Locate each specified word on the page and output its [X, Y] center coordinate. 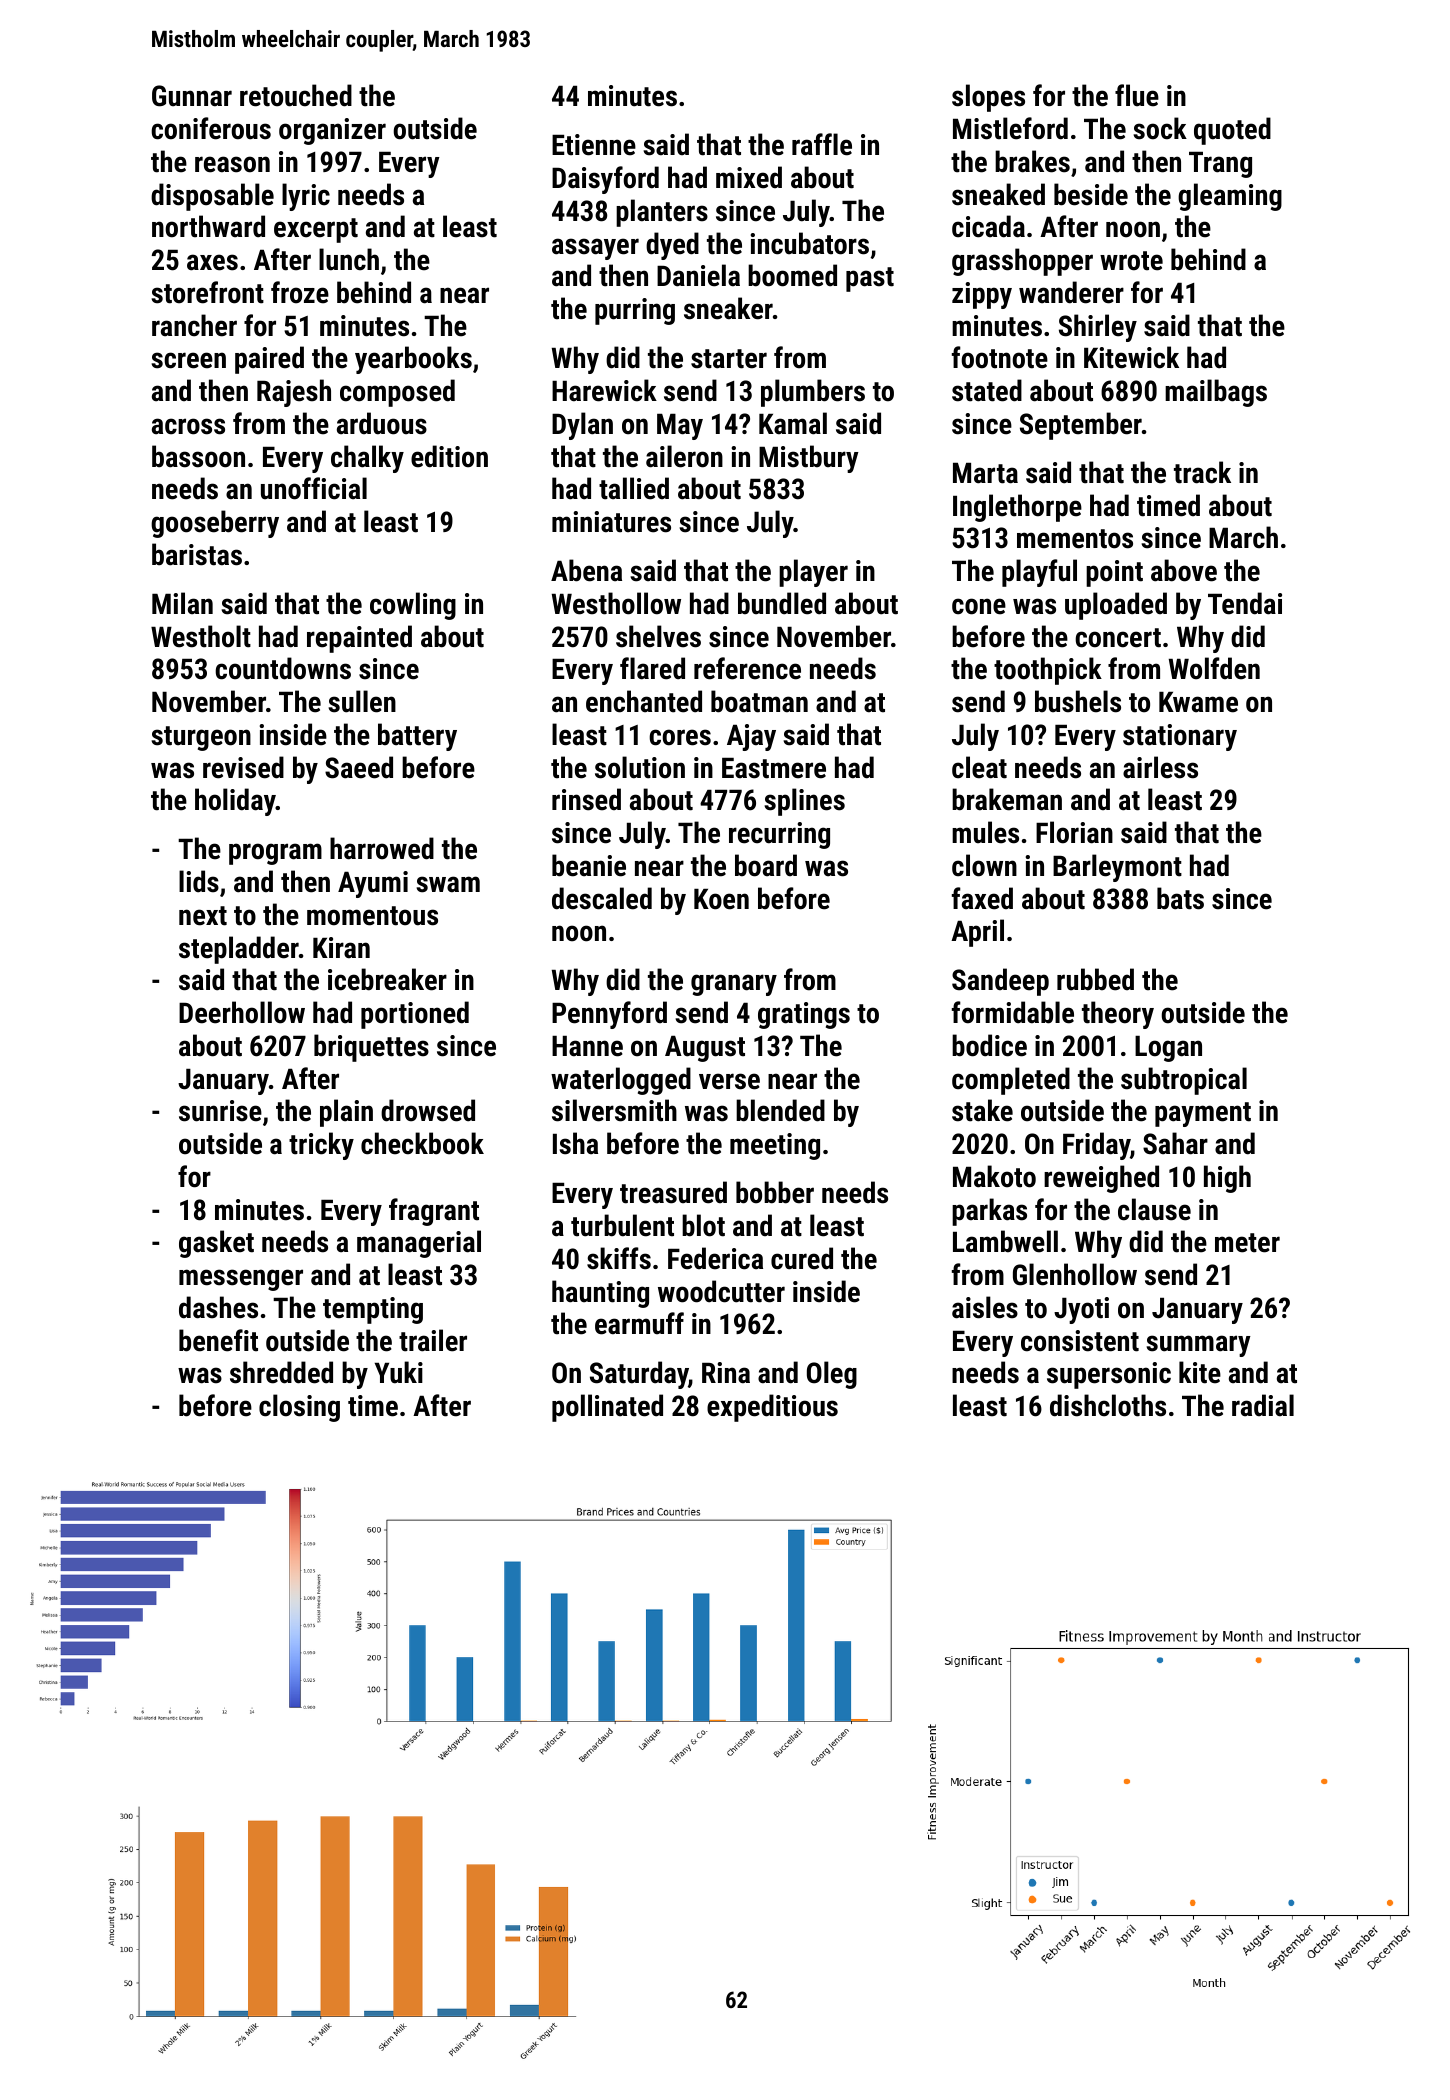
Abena [586, 570]
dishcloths [1108, 1405]
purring [635, 311]
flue [1137, 95]
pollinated [607, 1408]
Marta [985, 473]
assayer [595, 249]
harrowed [382, 848]
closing [299, 1408]
